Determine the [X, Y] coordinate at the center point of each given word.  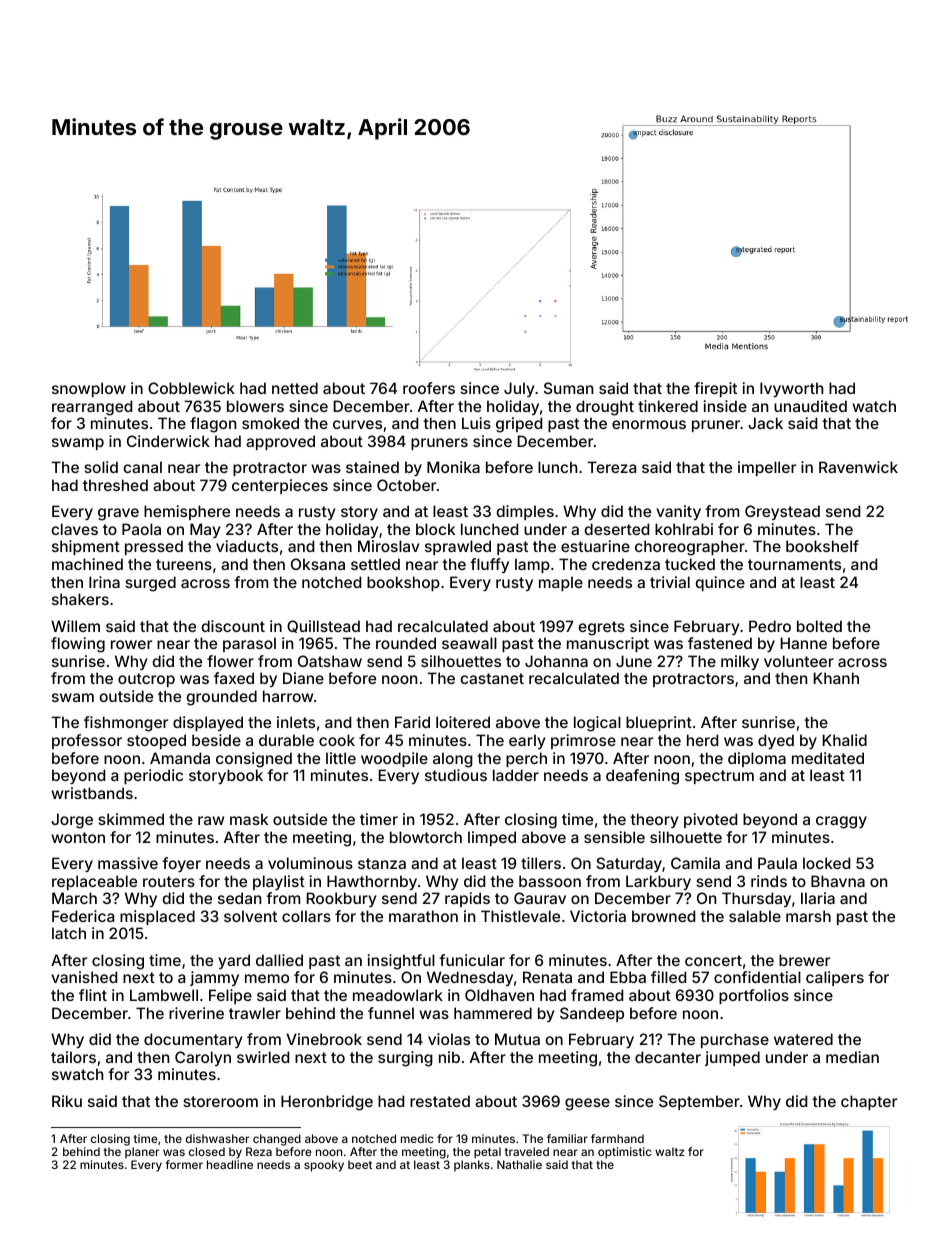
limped [492, 838]
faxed [234, 678]
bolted [819, 626]
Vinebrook [324, 1039]
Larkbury [658, 882]
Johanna [556, 661]
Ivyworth [791, 389]
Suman [568, 388]
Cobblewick [191, 388]
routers [169, 881]
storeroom [220, 1101]
